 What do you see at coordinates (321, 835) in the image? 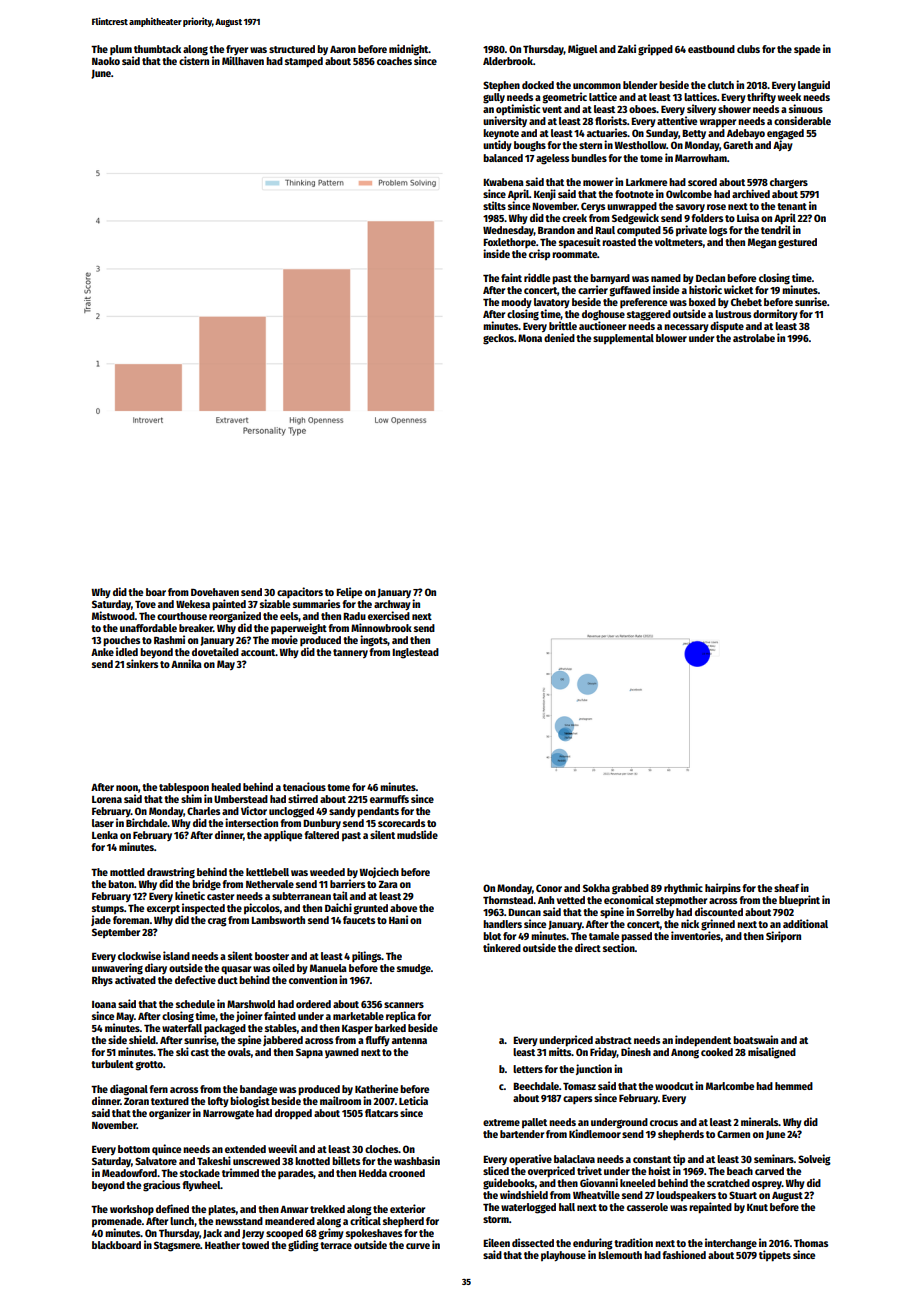
I see `faltered` at bounding box center [321, 835].
